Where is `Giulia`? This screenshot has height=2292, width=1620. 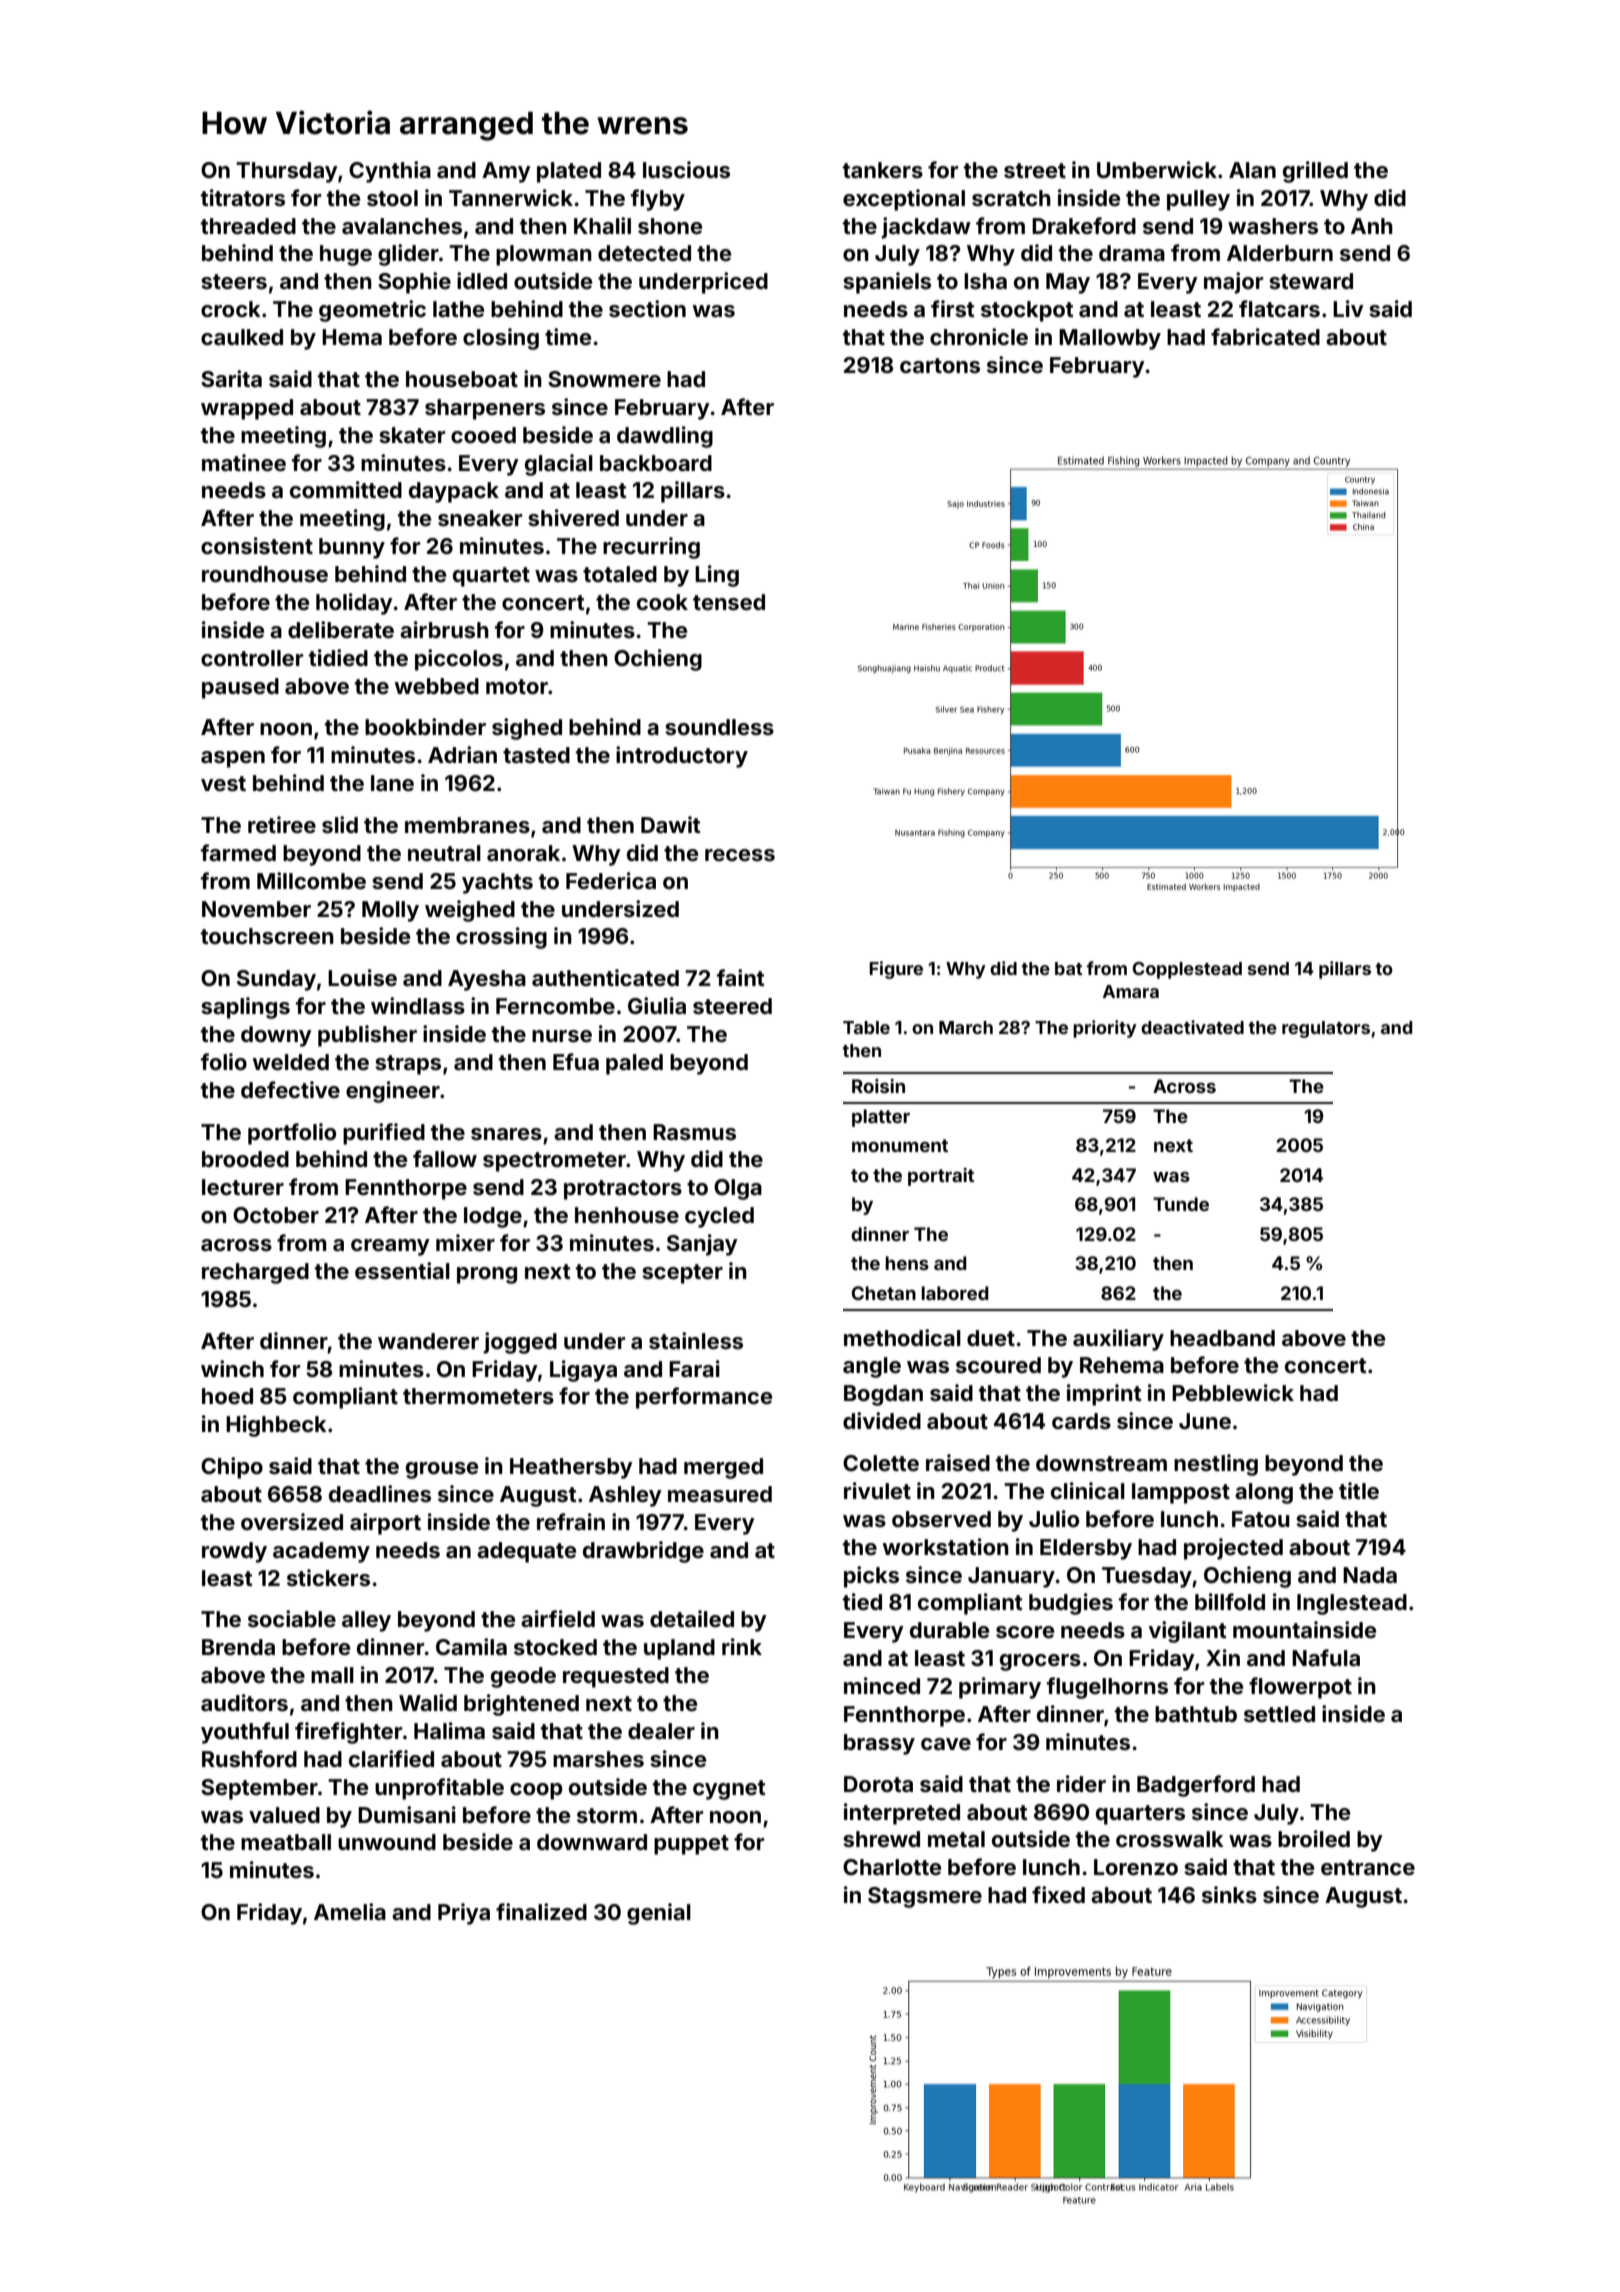 Giulia is located at coordinates (657, 1005).
